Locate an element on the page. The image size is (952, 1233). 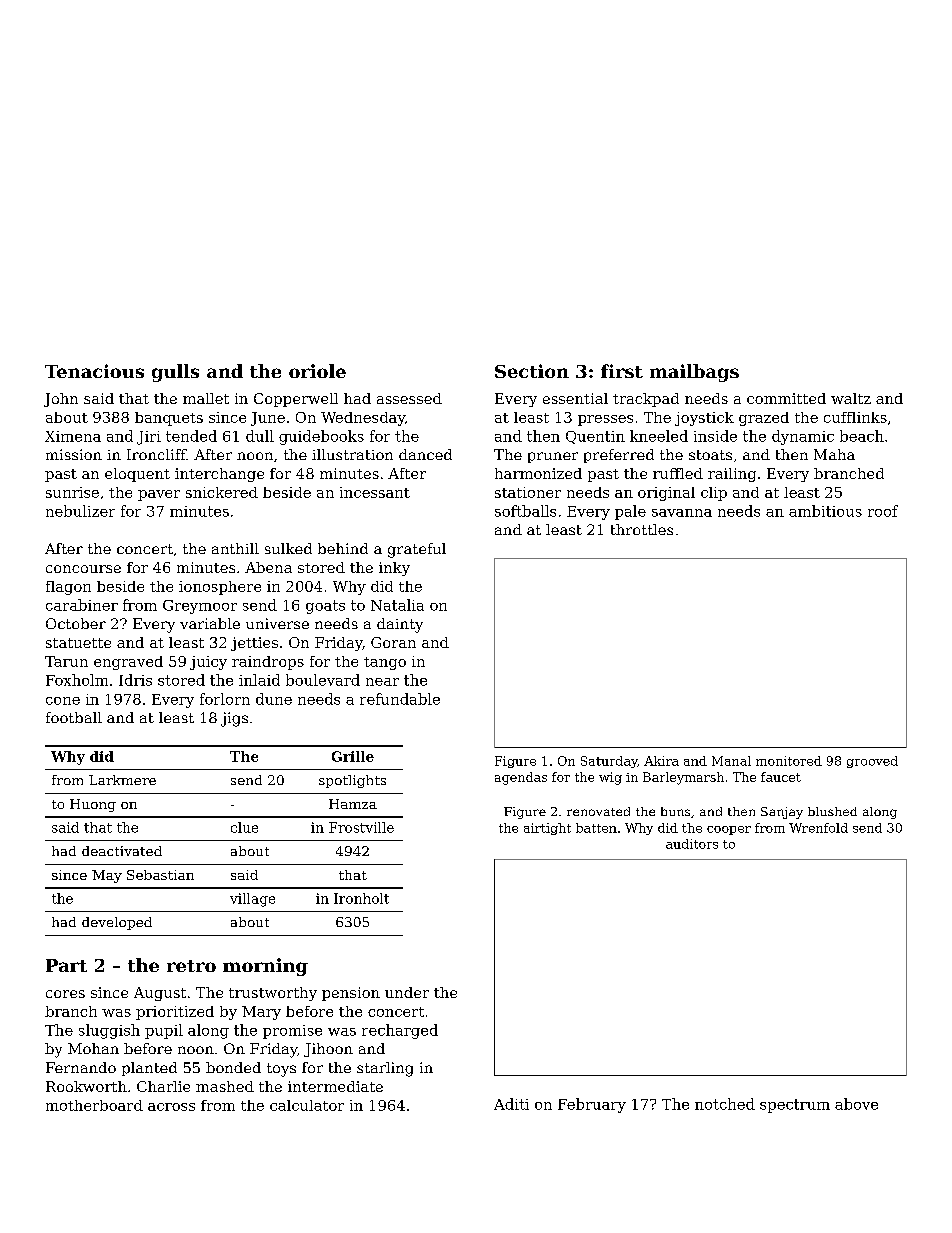
Wrenfold is located at coordinates (818, 828).
